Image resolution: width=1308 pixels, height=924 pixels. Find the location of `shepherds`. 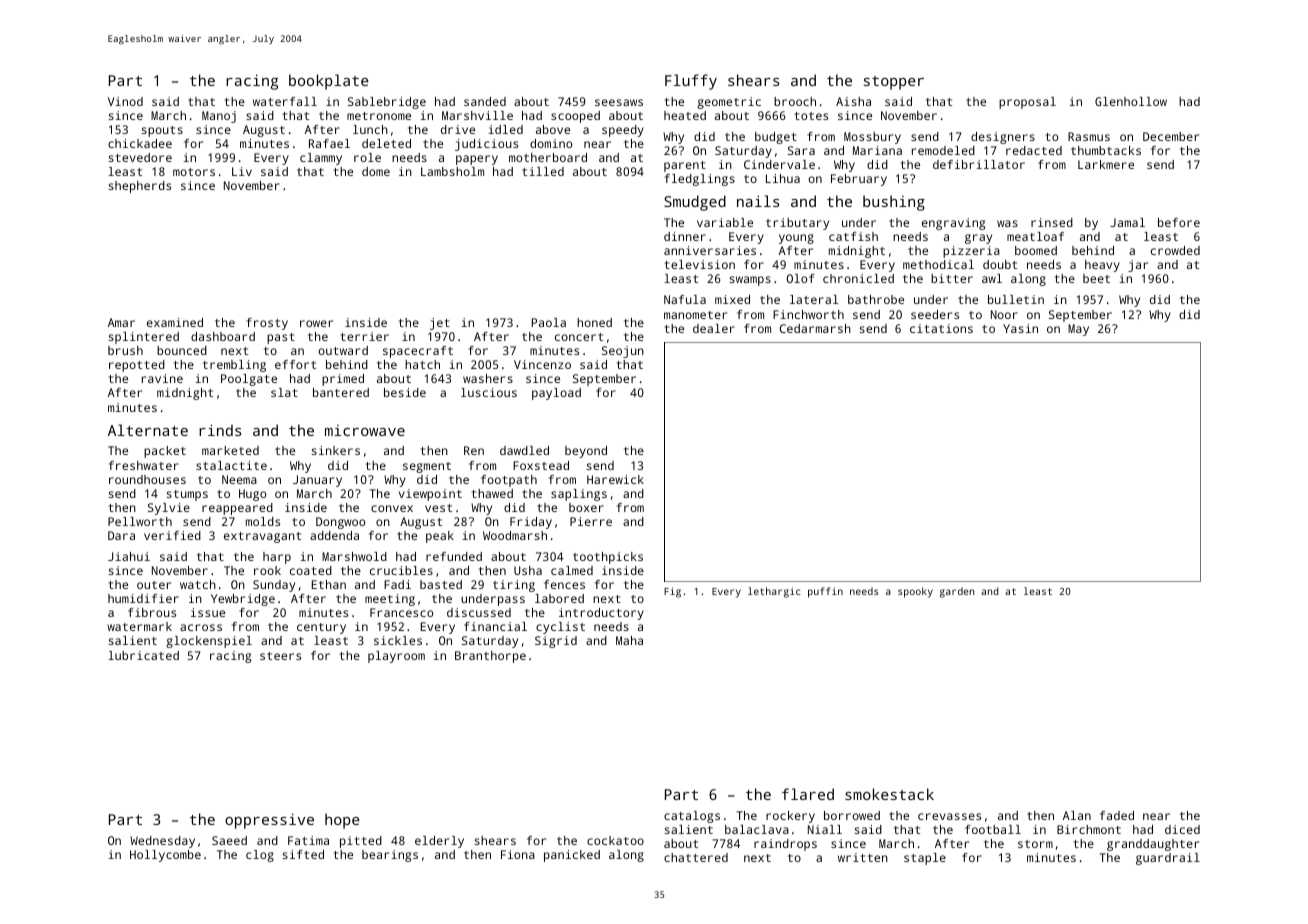

shepherds is located at coordinates (140, 187).
